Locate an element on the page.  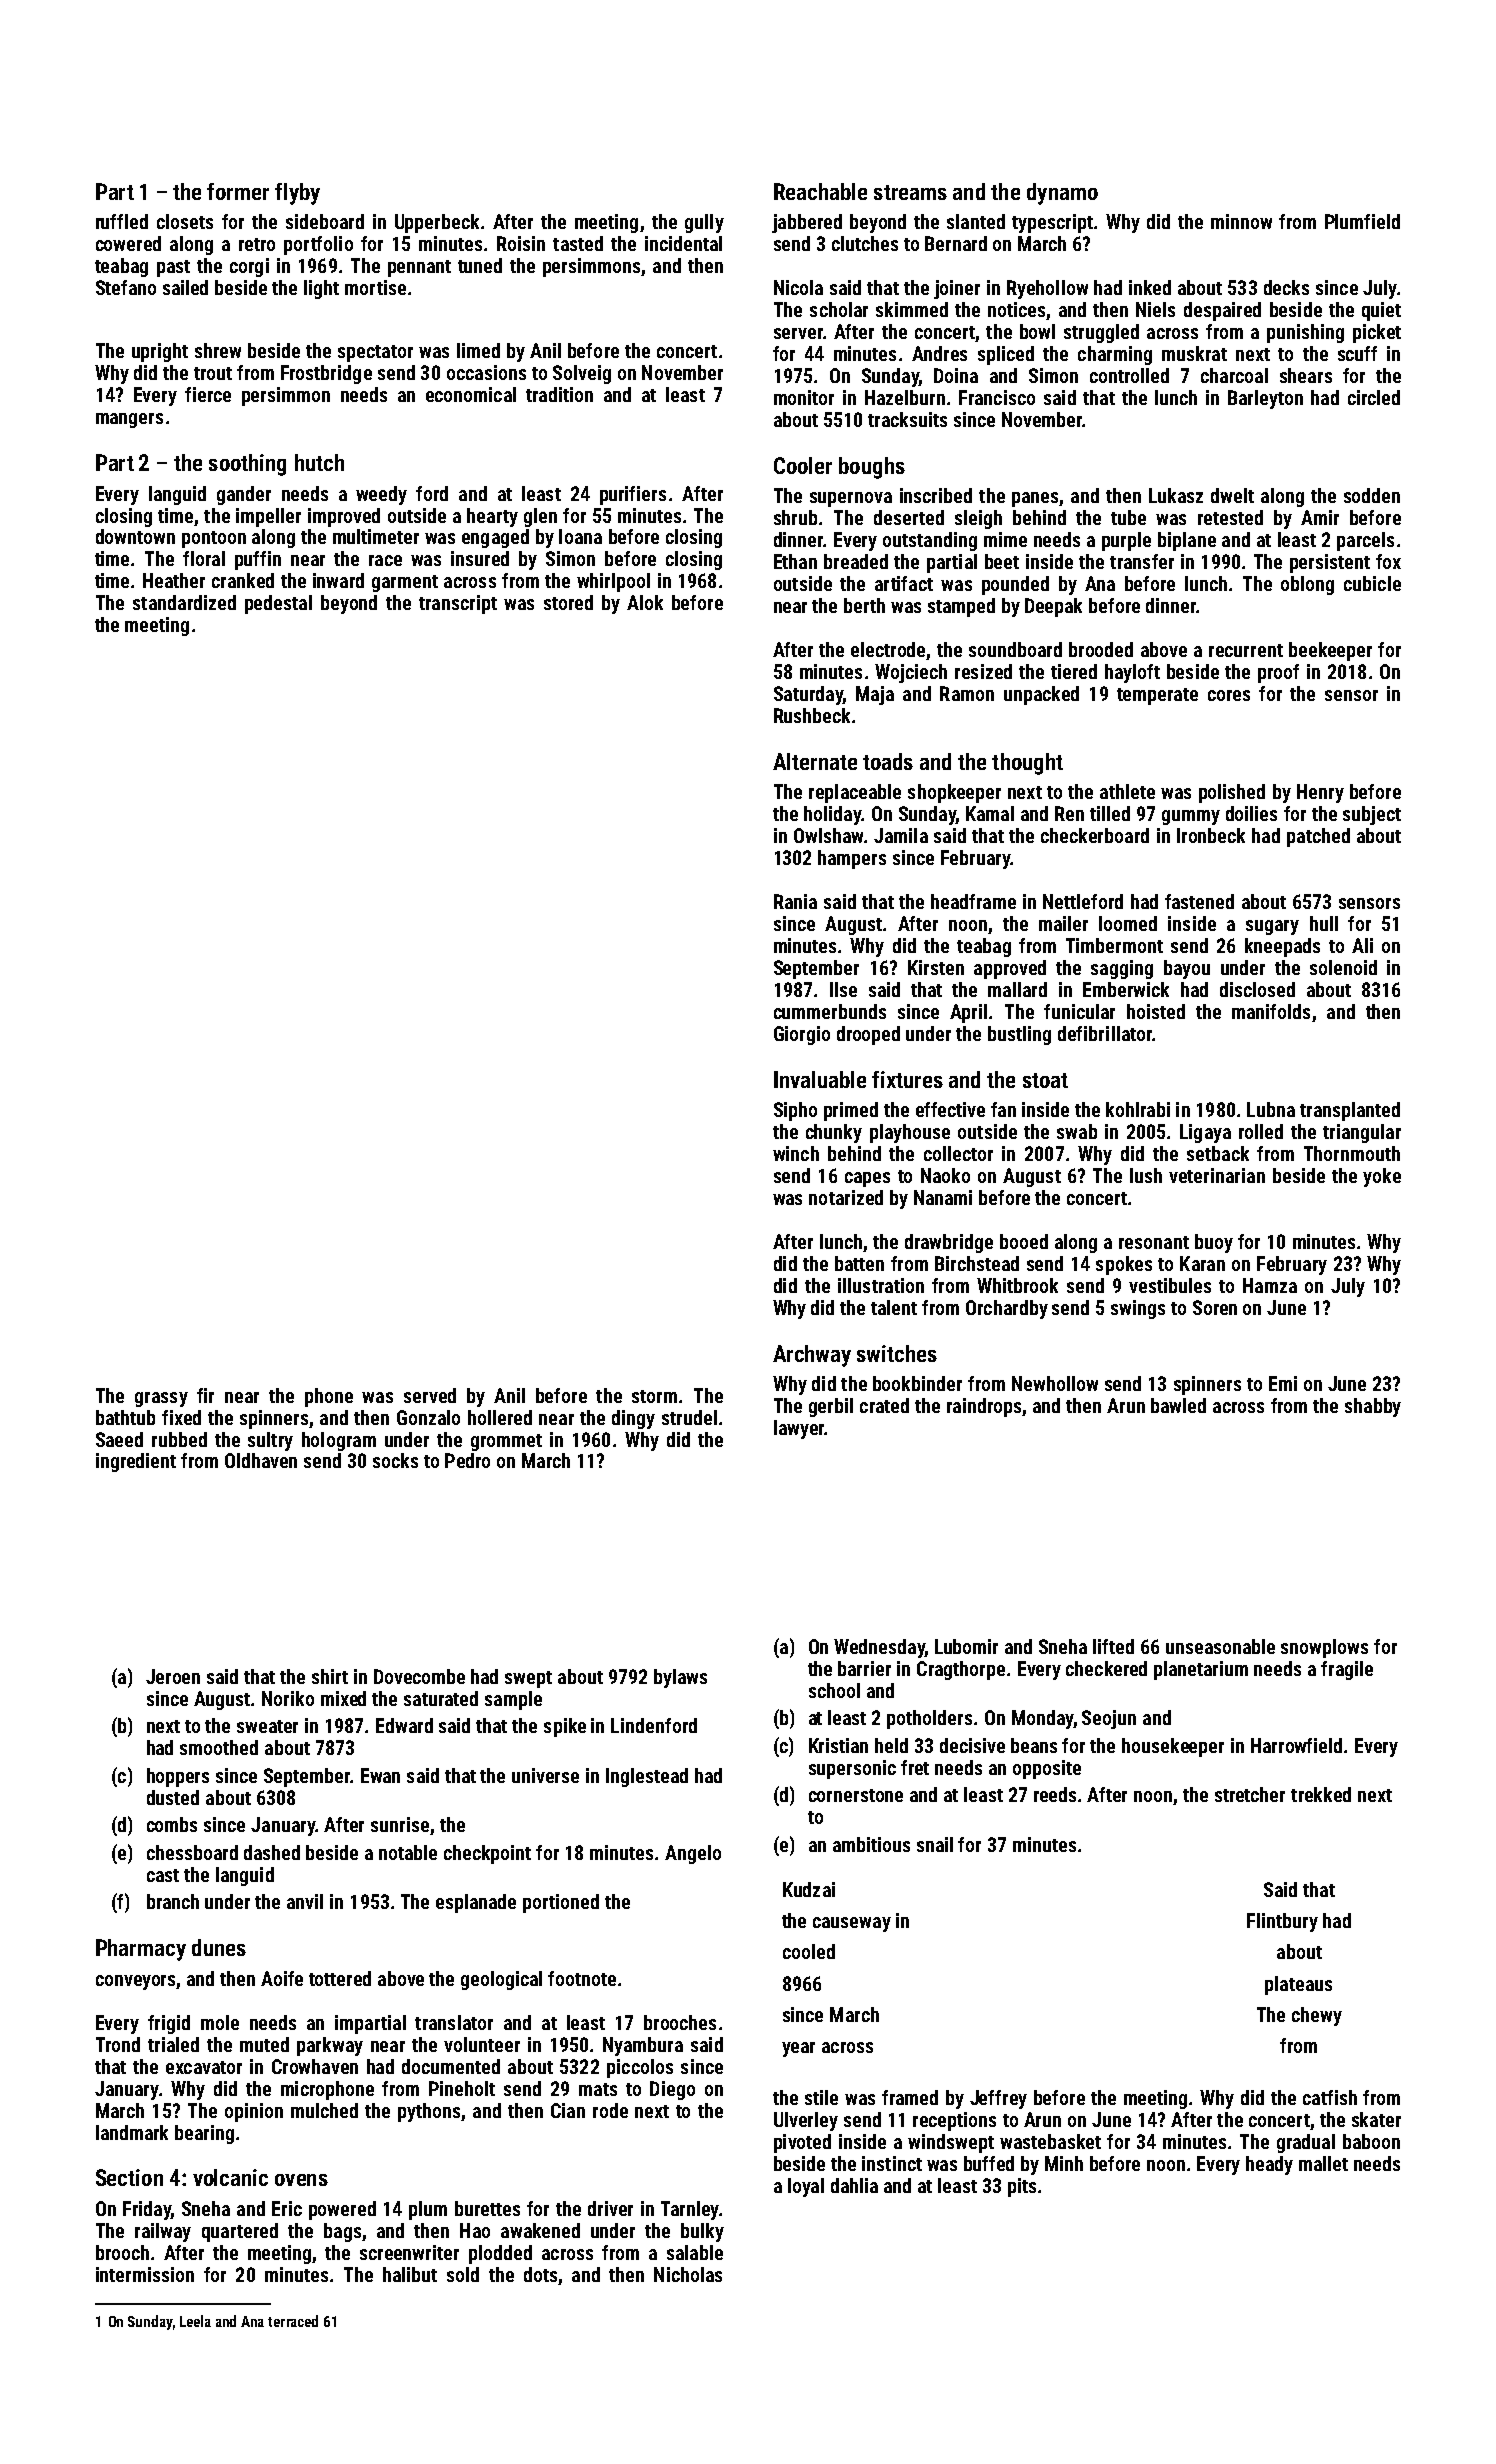
purifiers is located at coordinates (633, 495).
